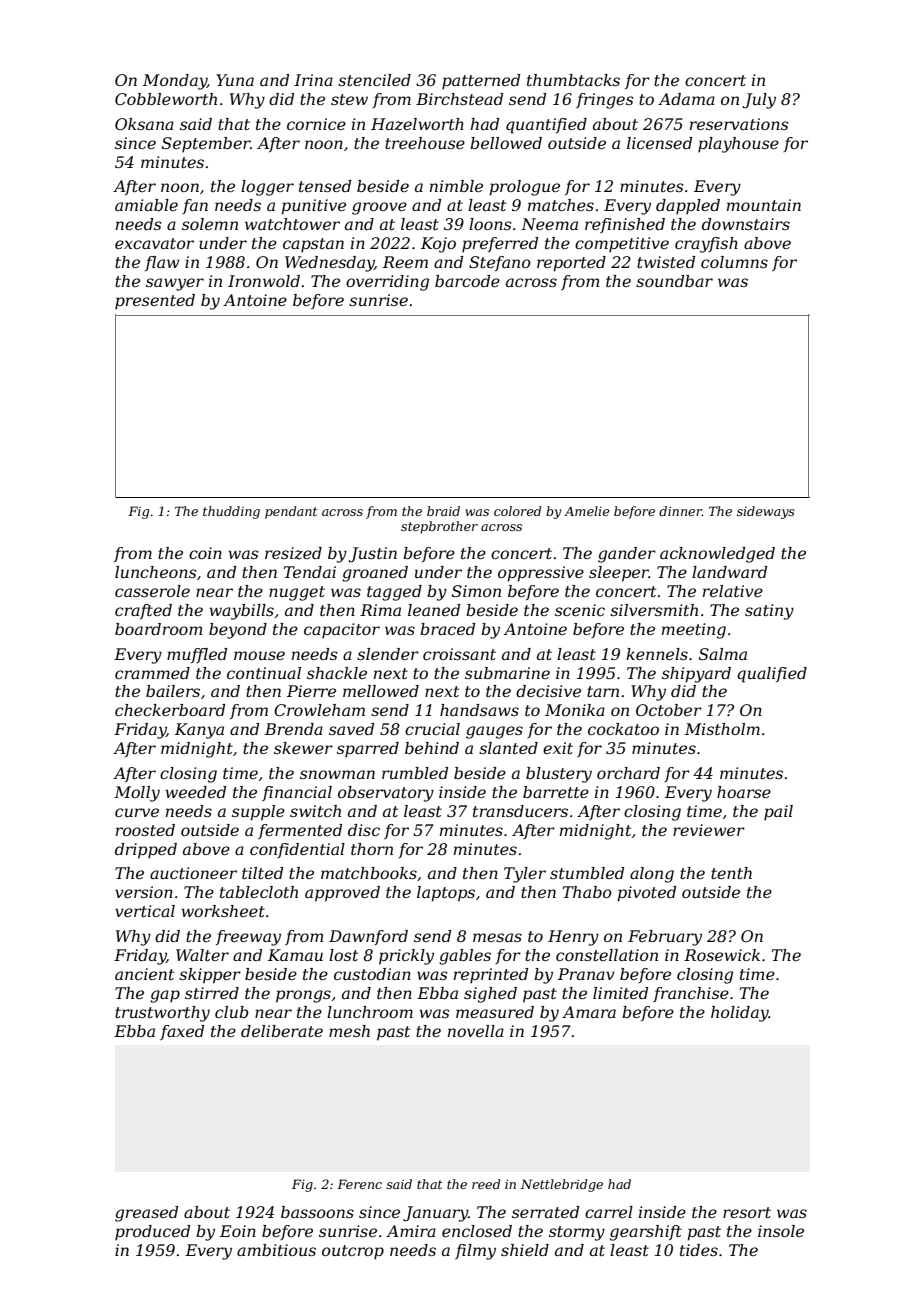 The height and width of the page is (1308, 924). What do you see at coordinates (173, 691) in the page?
I see `bailers` at bounding box center [173, 691].
